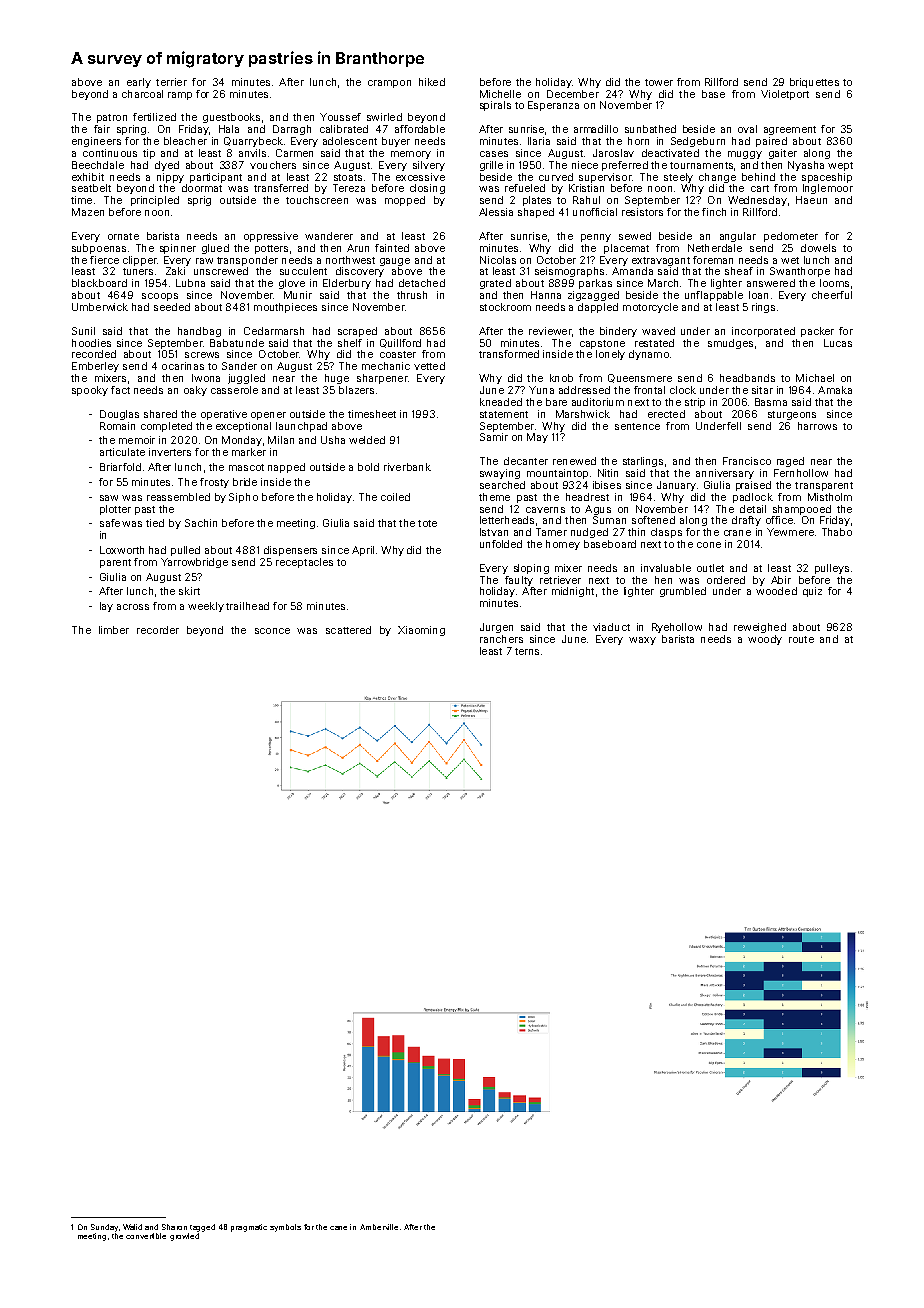 The width and height of the screenshot is (924, 1308). What do you see at coordinates (659, 82) in the screenshot?
I see `tower` at bounding box center [659, 82].
